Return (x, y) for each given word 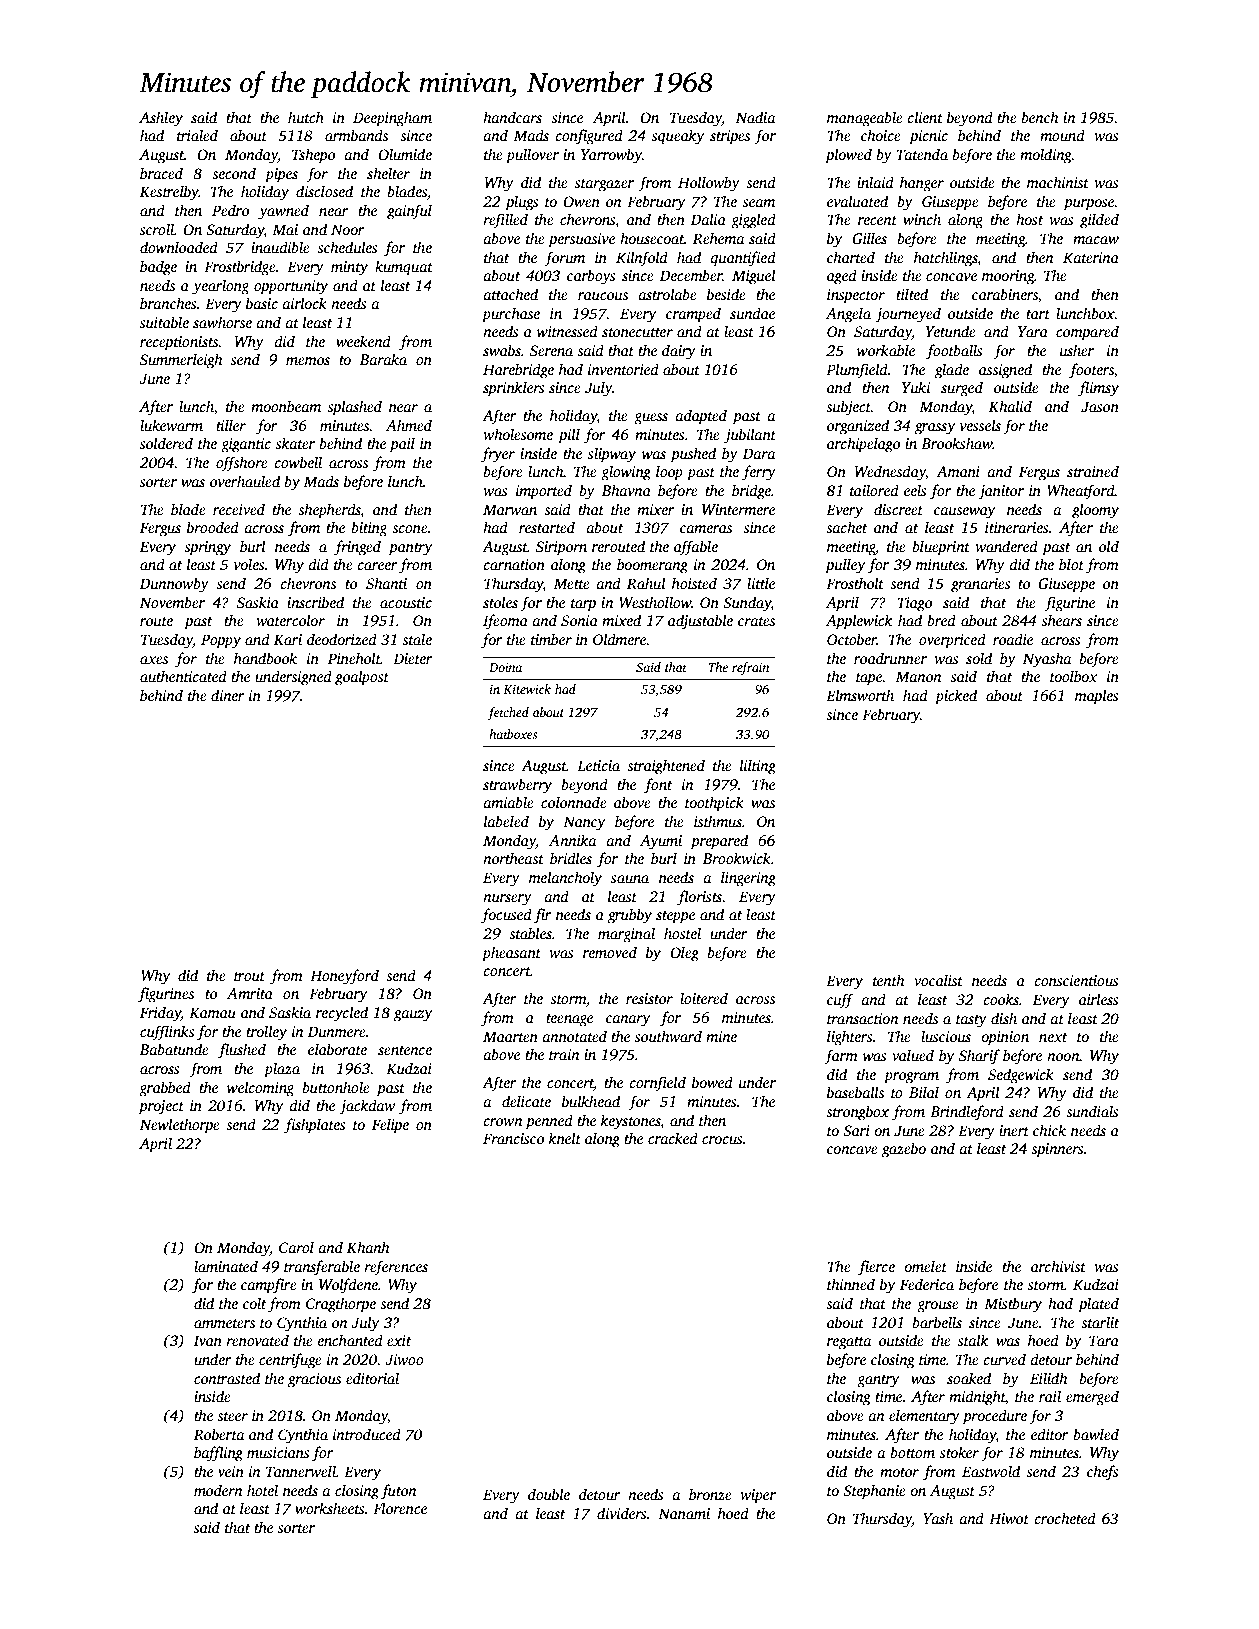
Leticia (598, 765)
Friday (160, 1014)
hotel (262, 1490)
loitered (704, 998)
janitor (1001, 492)
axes (154, 660)
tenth (888, 980)
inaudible (280, 247)
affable (696, 548)
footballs (954, 352)
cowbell (298, 462)
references (396, 1268)
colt (254, 1303)
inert (1014, 1130)
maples (1097, 697)
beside (726, 294)
